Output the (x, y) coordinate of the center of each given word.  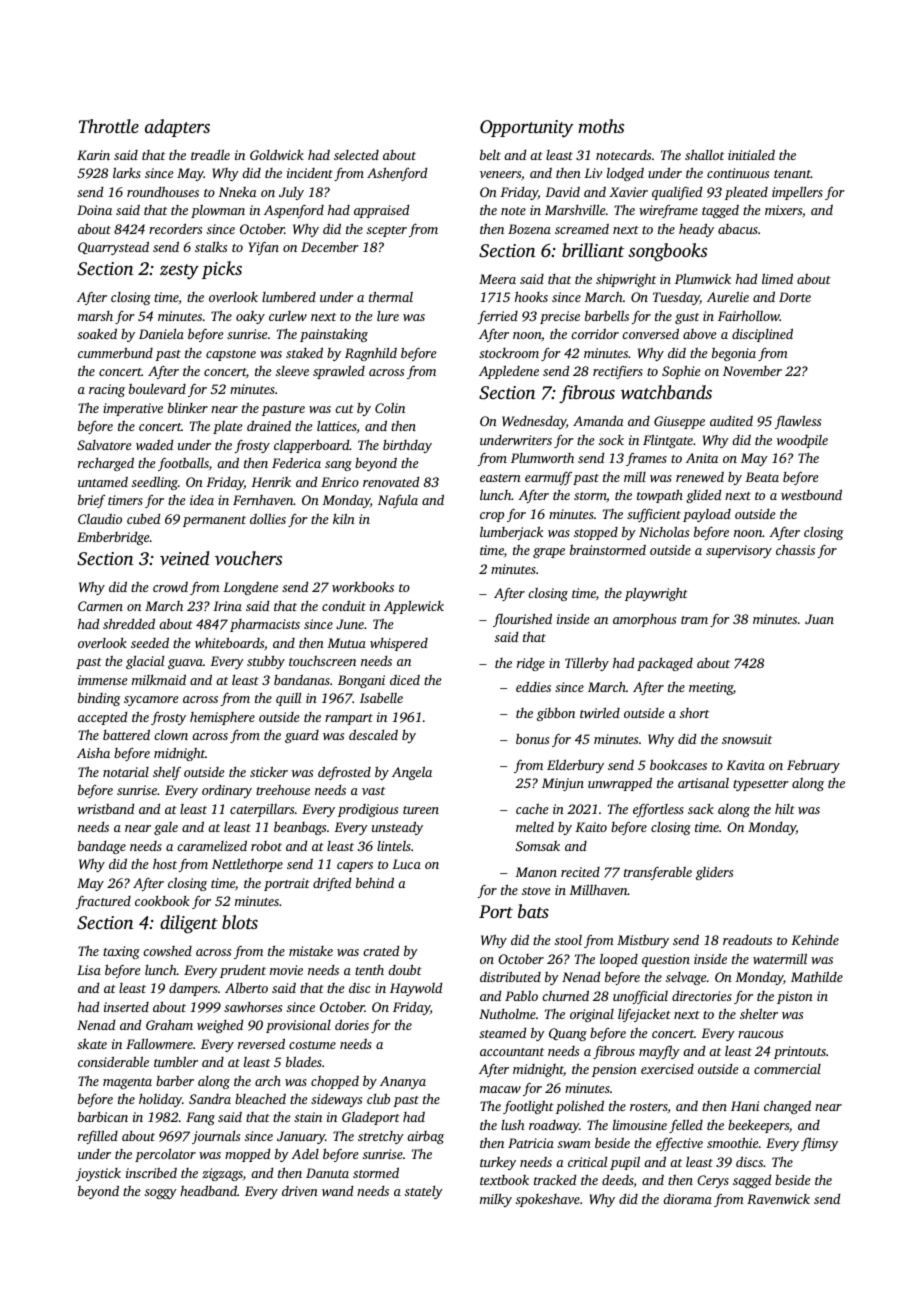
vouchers (248, 558)
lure (388, 316)
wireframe (668, 211)
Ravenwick (778, 1199)
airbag (425, 1137)
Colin (390, 407)
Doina (94, 210)
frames (646, 459)
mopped (247, 1155)
